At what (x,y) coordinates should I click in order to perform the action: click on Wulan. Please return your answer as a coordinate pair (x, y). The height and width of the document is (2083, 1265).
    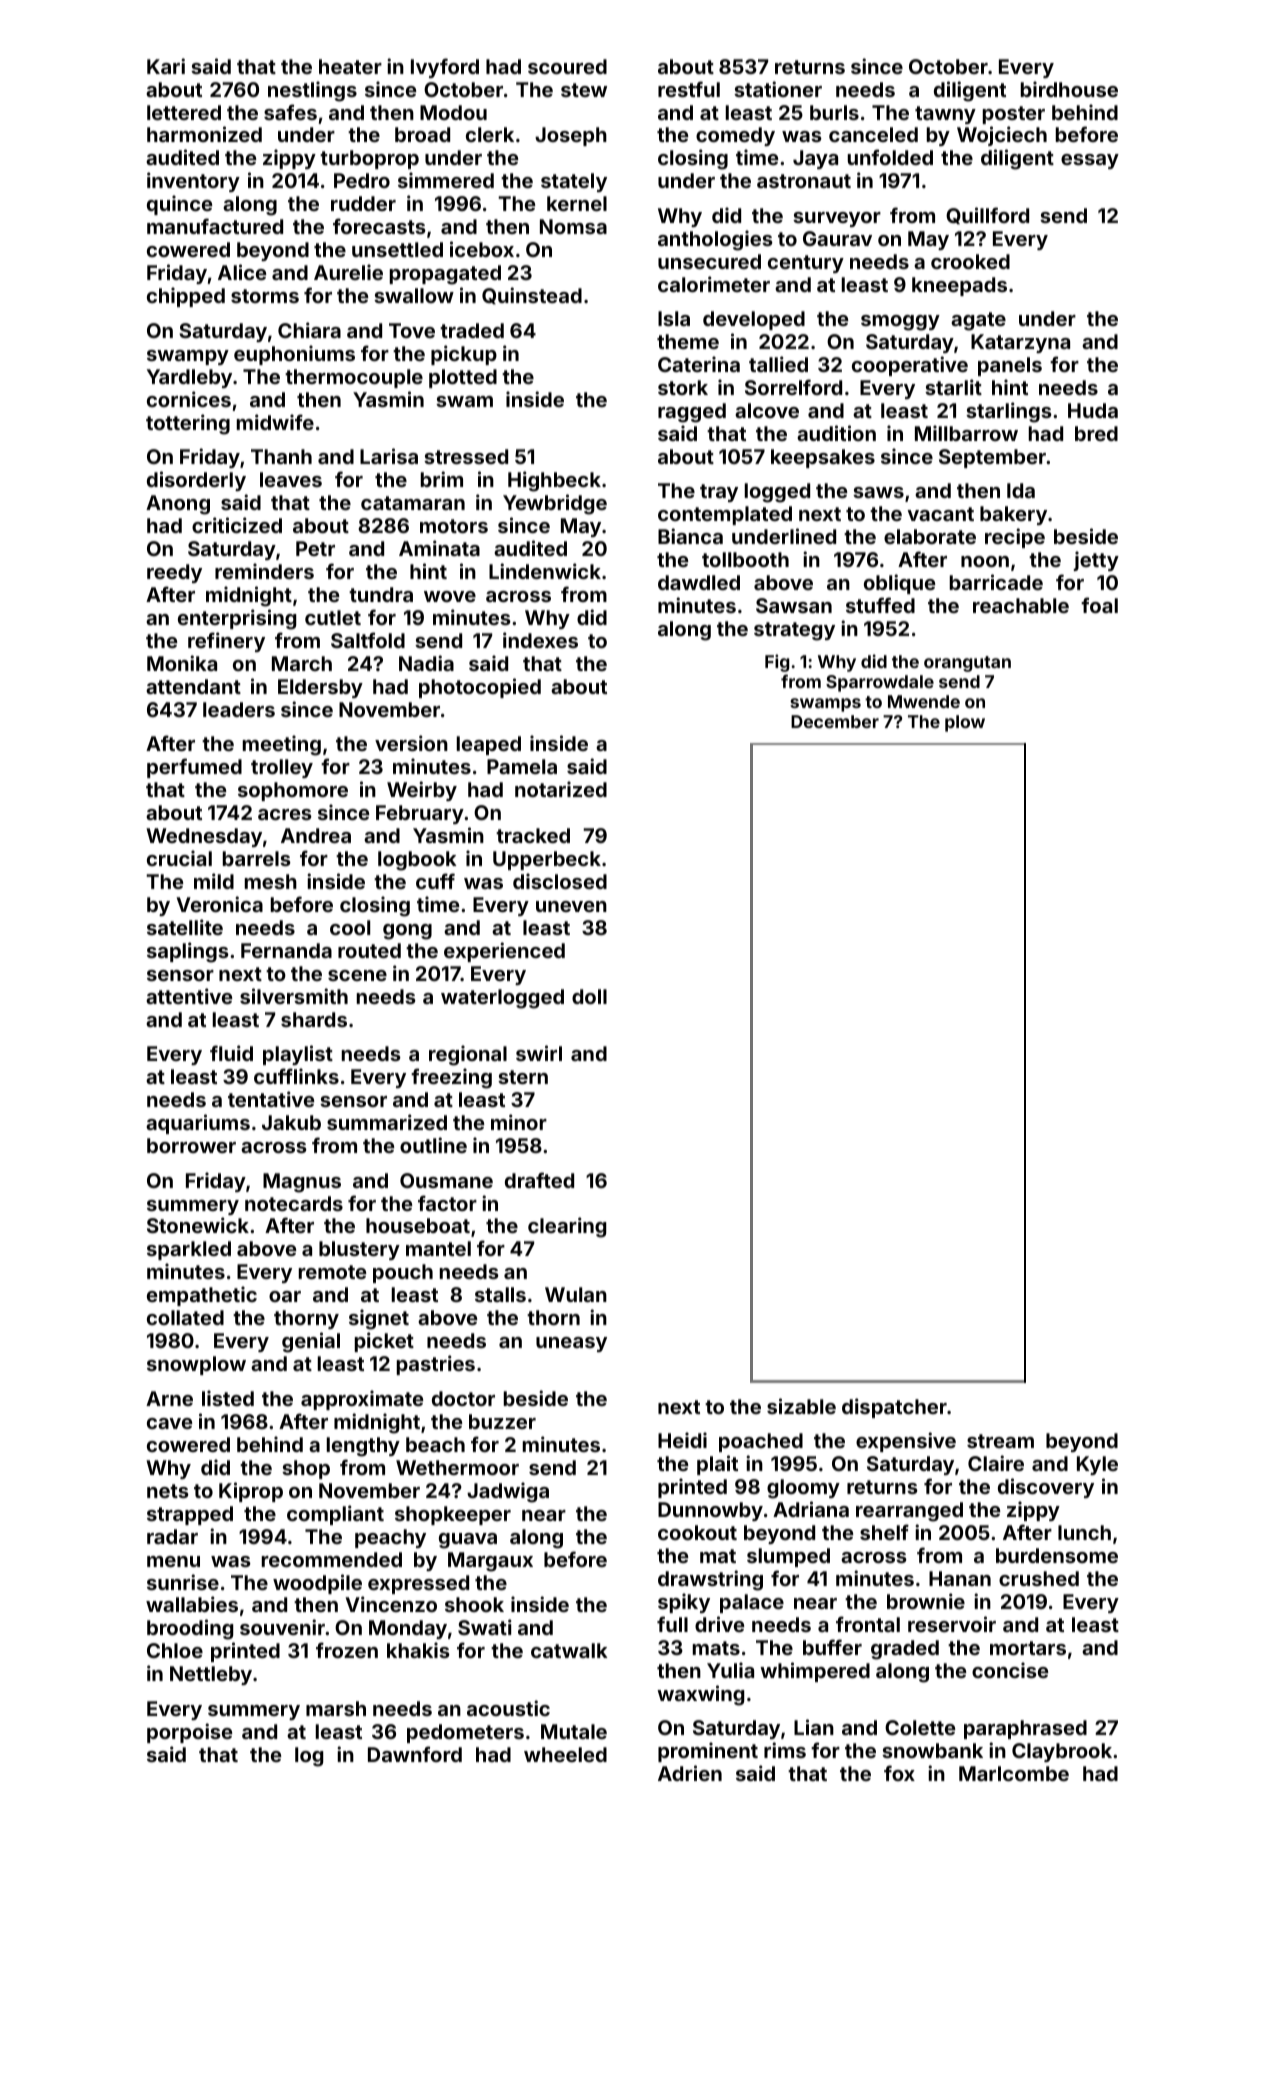
    Looking at the image, I should click on (576, 1294).
